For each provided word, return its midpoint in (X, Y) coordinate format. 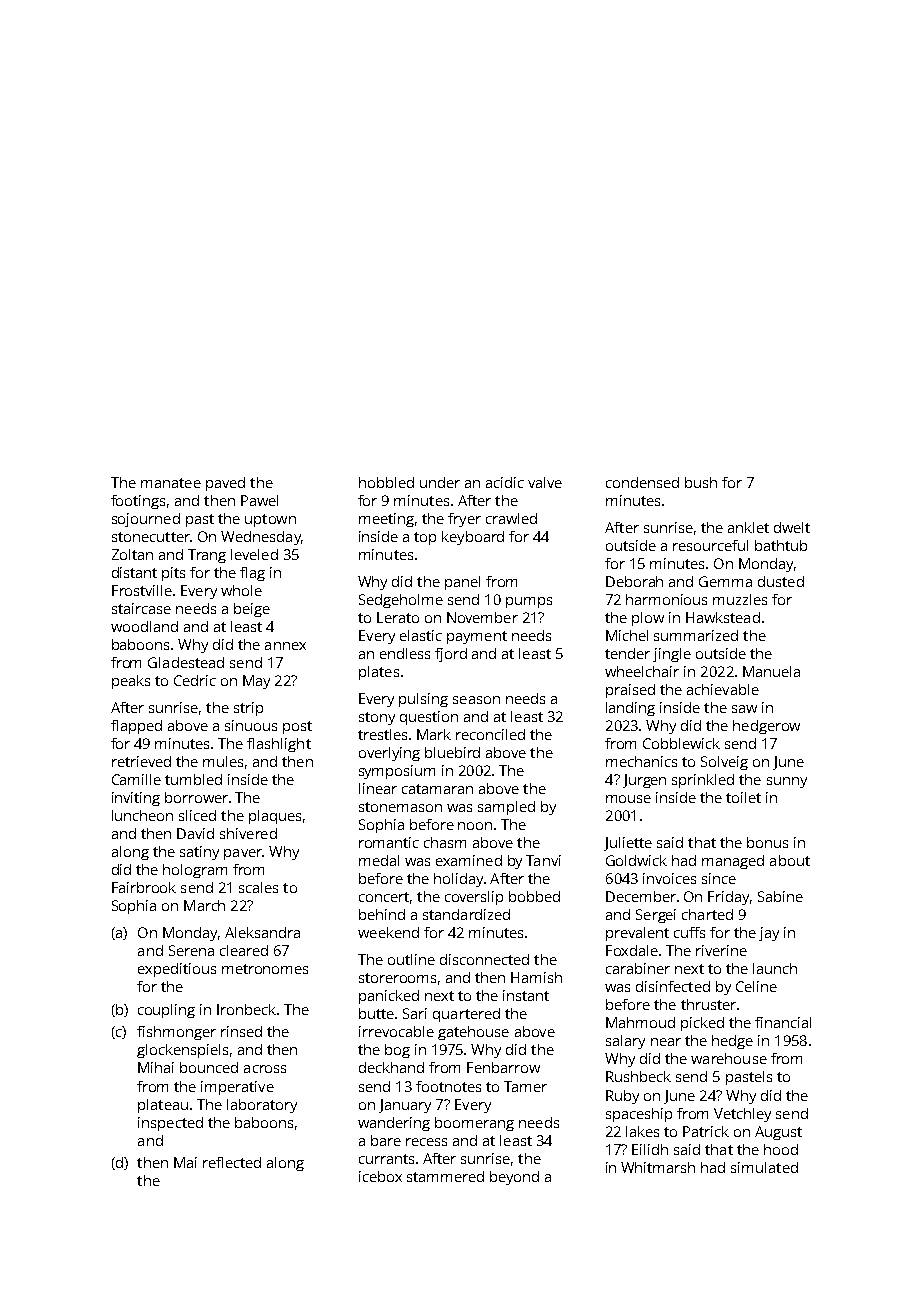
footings (138, 502)
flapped (136, 727)
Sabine (780, 896)
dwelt (792, 527)
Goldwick (636, 860)
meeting (386, 520)
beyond (514, 1178)
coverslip (474, 898)
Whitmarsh (658, 1167)
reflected (232, 1162)
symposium (397, 772)
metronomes (265, 969)
